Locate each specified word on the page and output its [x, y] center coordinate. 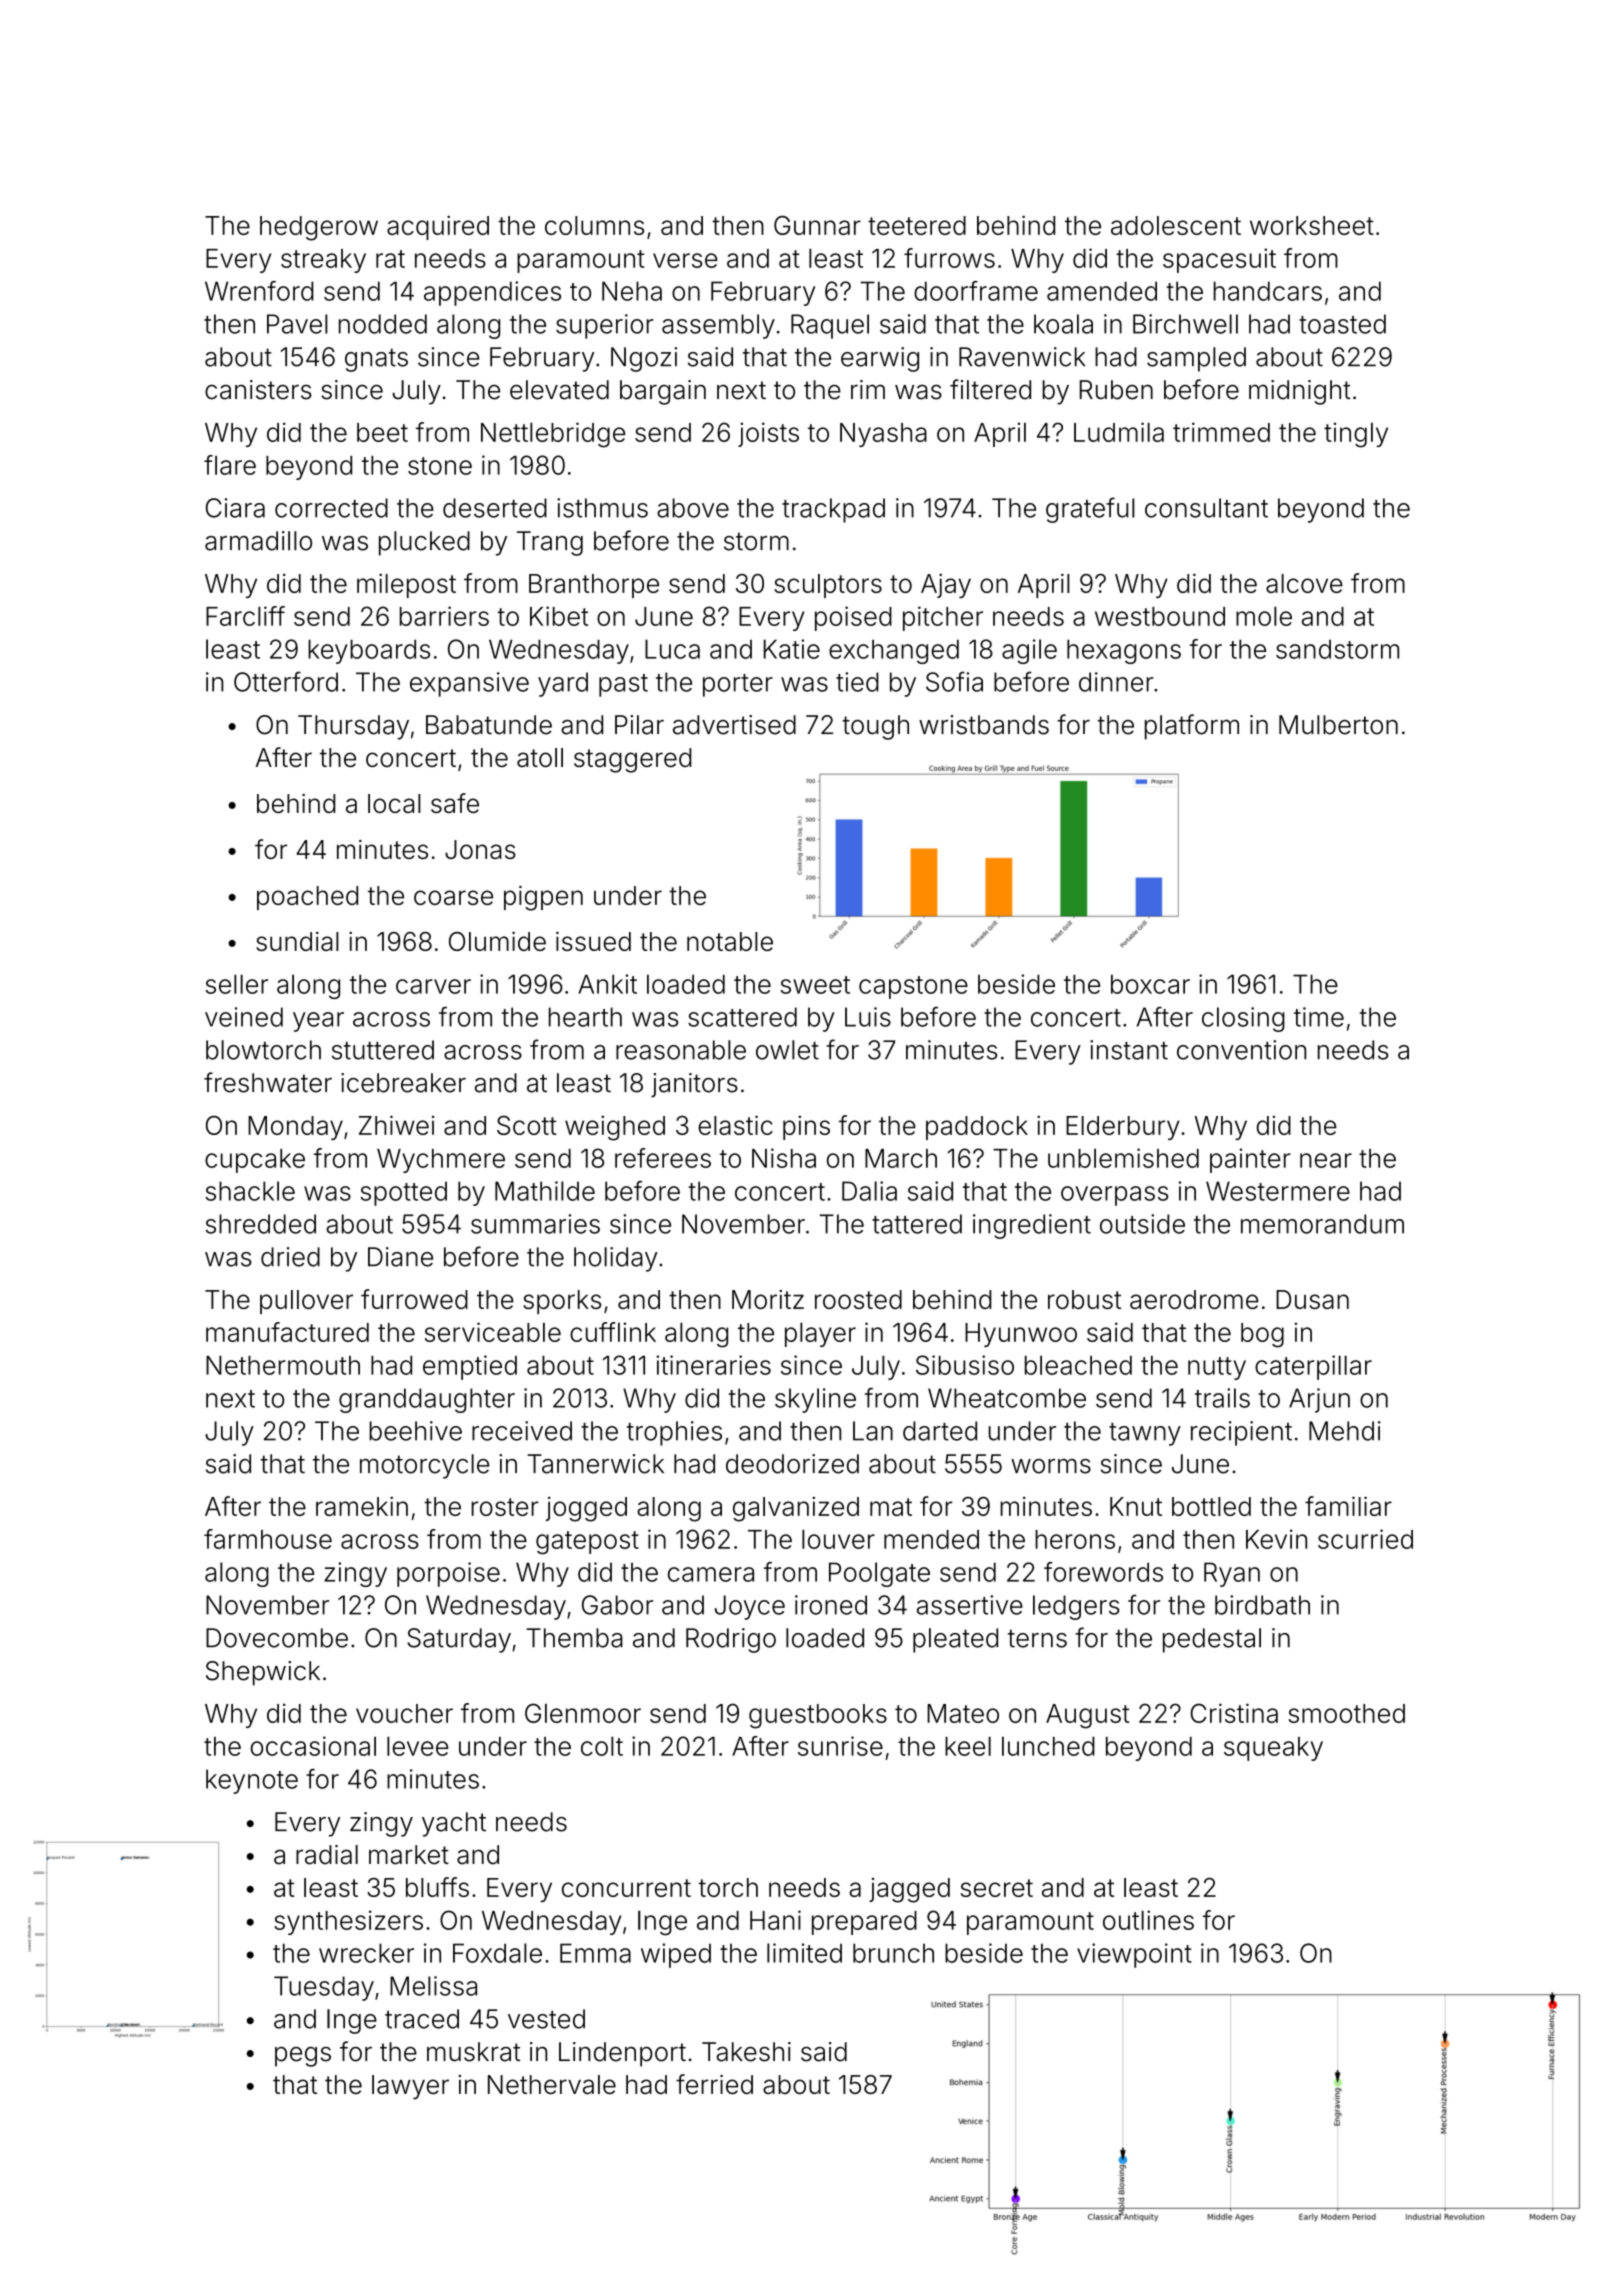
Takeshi [746, 2052]
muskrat [473, 2052]
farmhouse [268, 1539]
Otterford [286, 681]
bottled [1211, 1506]
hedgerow [319, 228]
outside [1142, 1224]
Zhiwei [396, 1125]
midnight [1300, 392]
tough [875, 727]
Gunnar [817, 225]
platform [1192, 727]
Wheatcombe [1007, 1398]
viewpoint [1134, 1955]
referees [663, 1158]
